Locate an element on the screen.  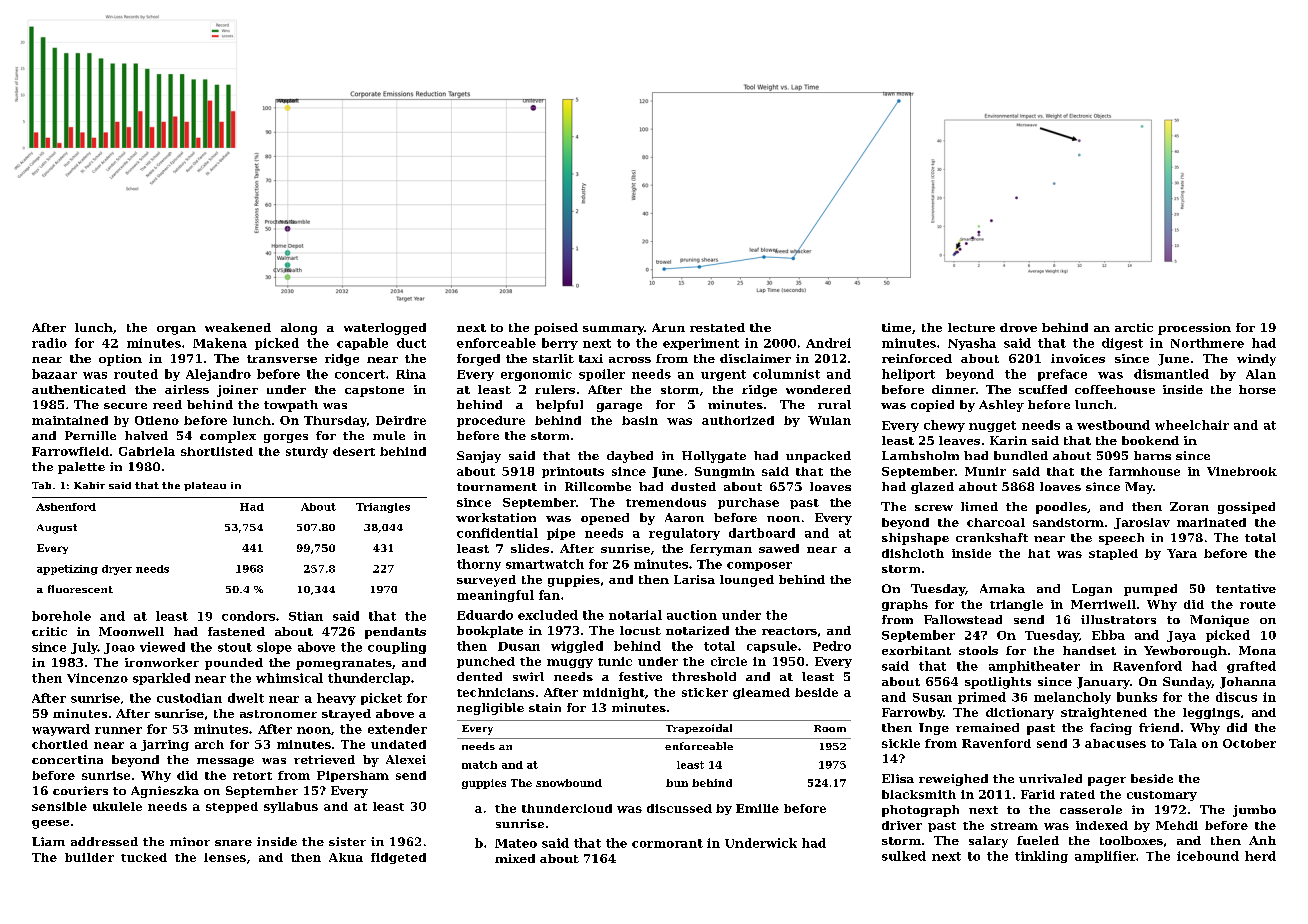
Hollygate is located at coordinates (714, 457).
